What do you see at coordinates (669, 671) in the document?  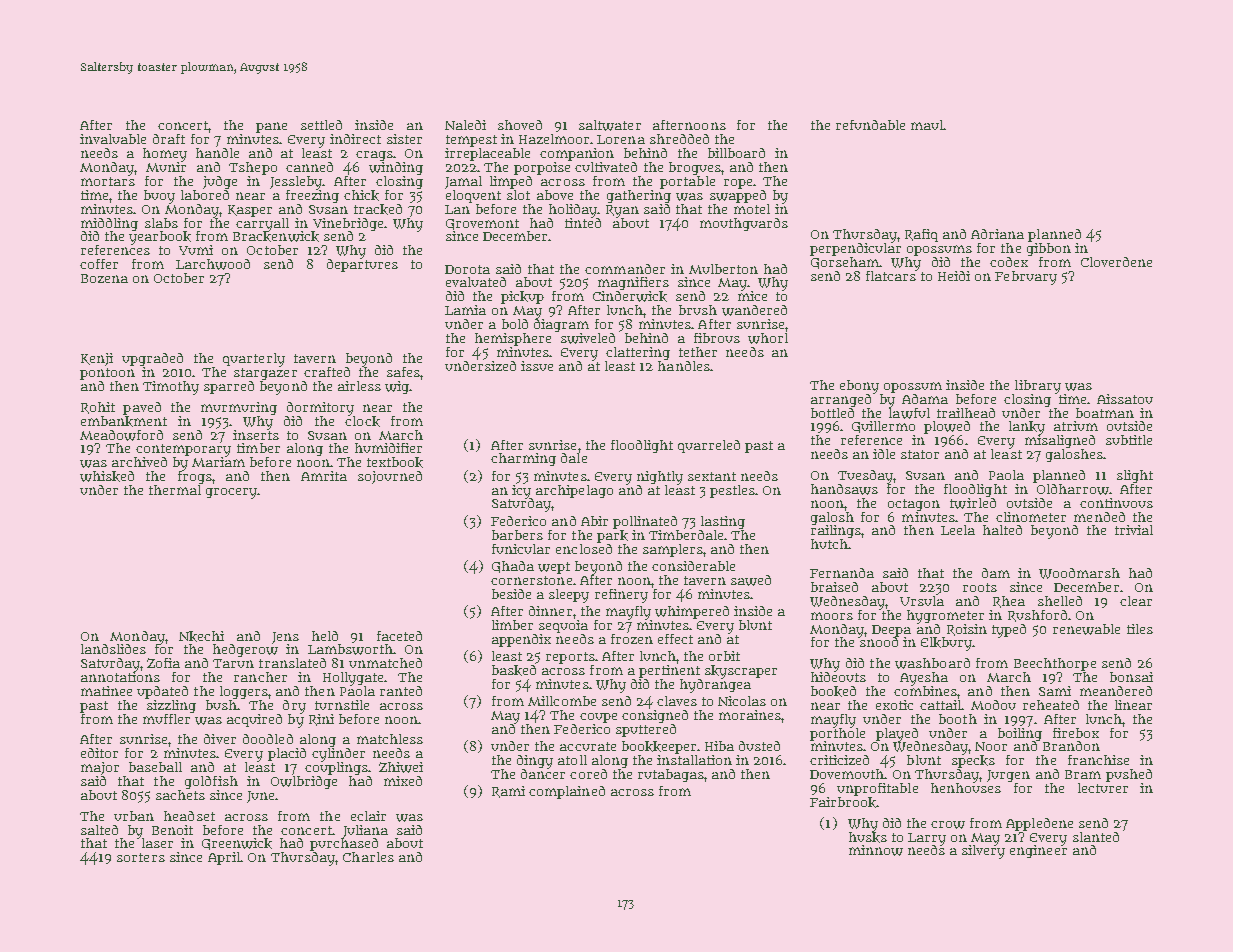 I see `pertinent` at bounding box center [669, 671].
